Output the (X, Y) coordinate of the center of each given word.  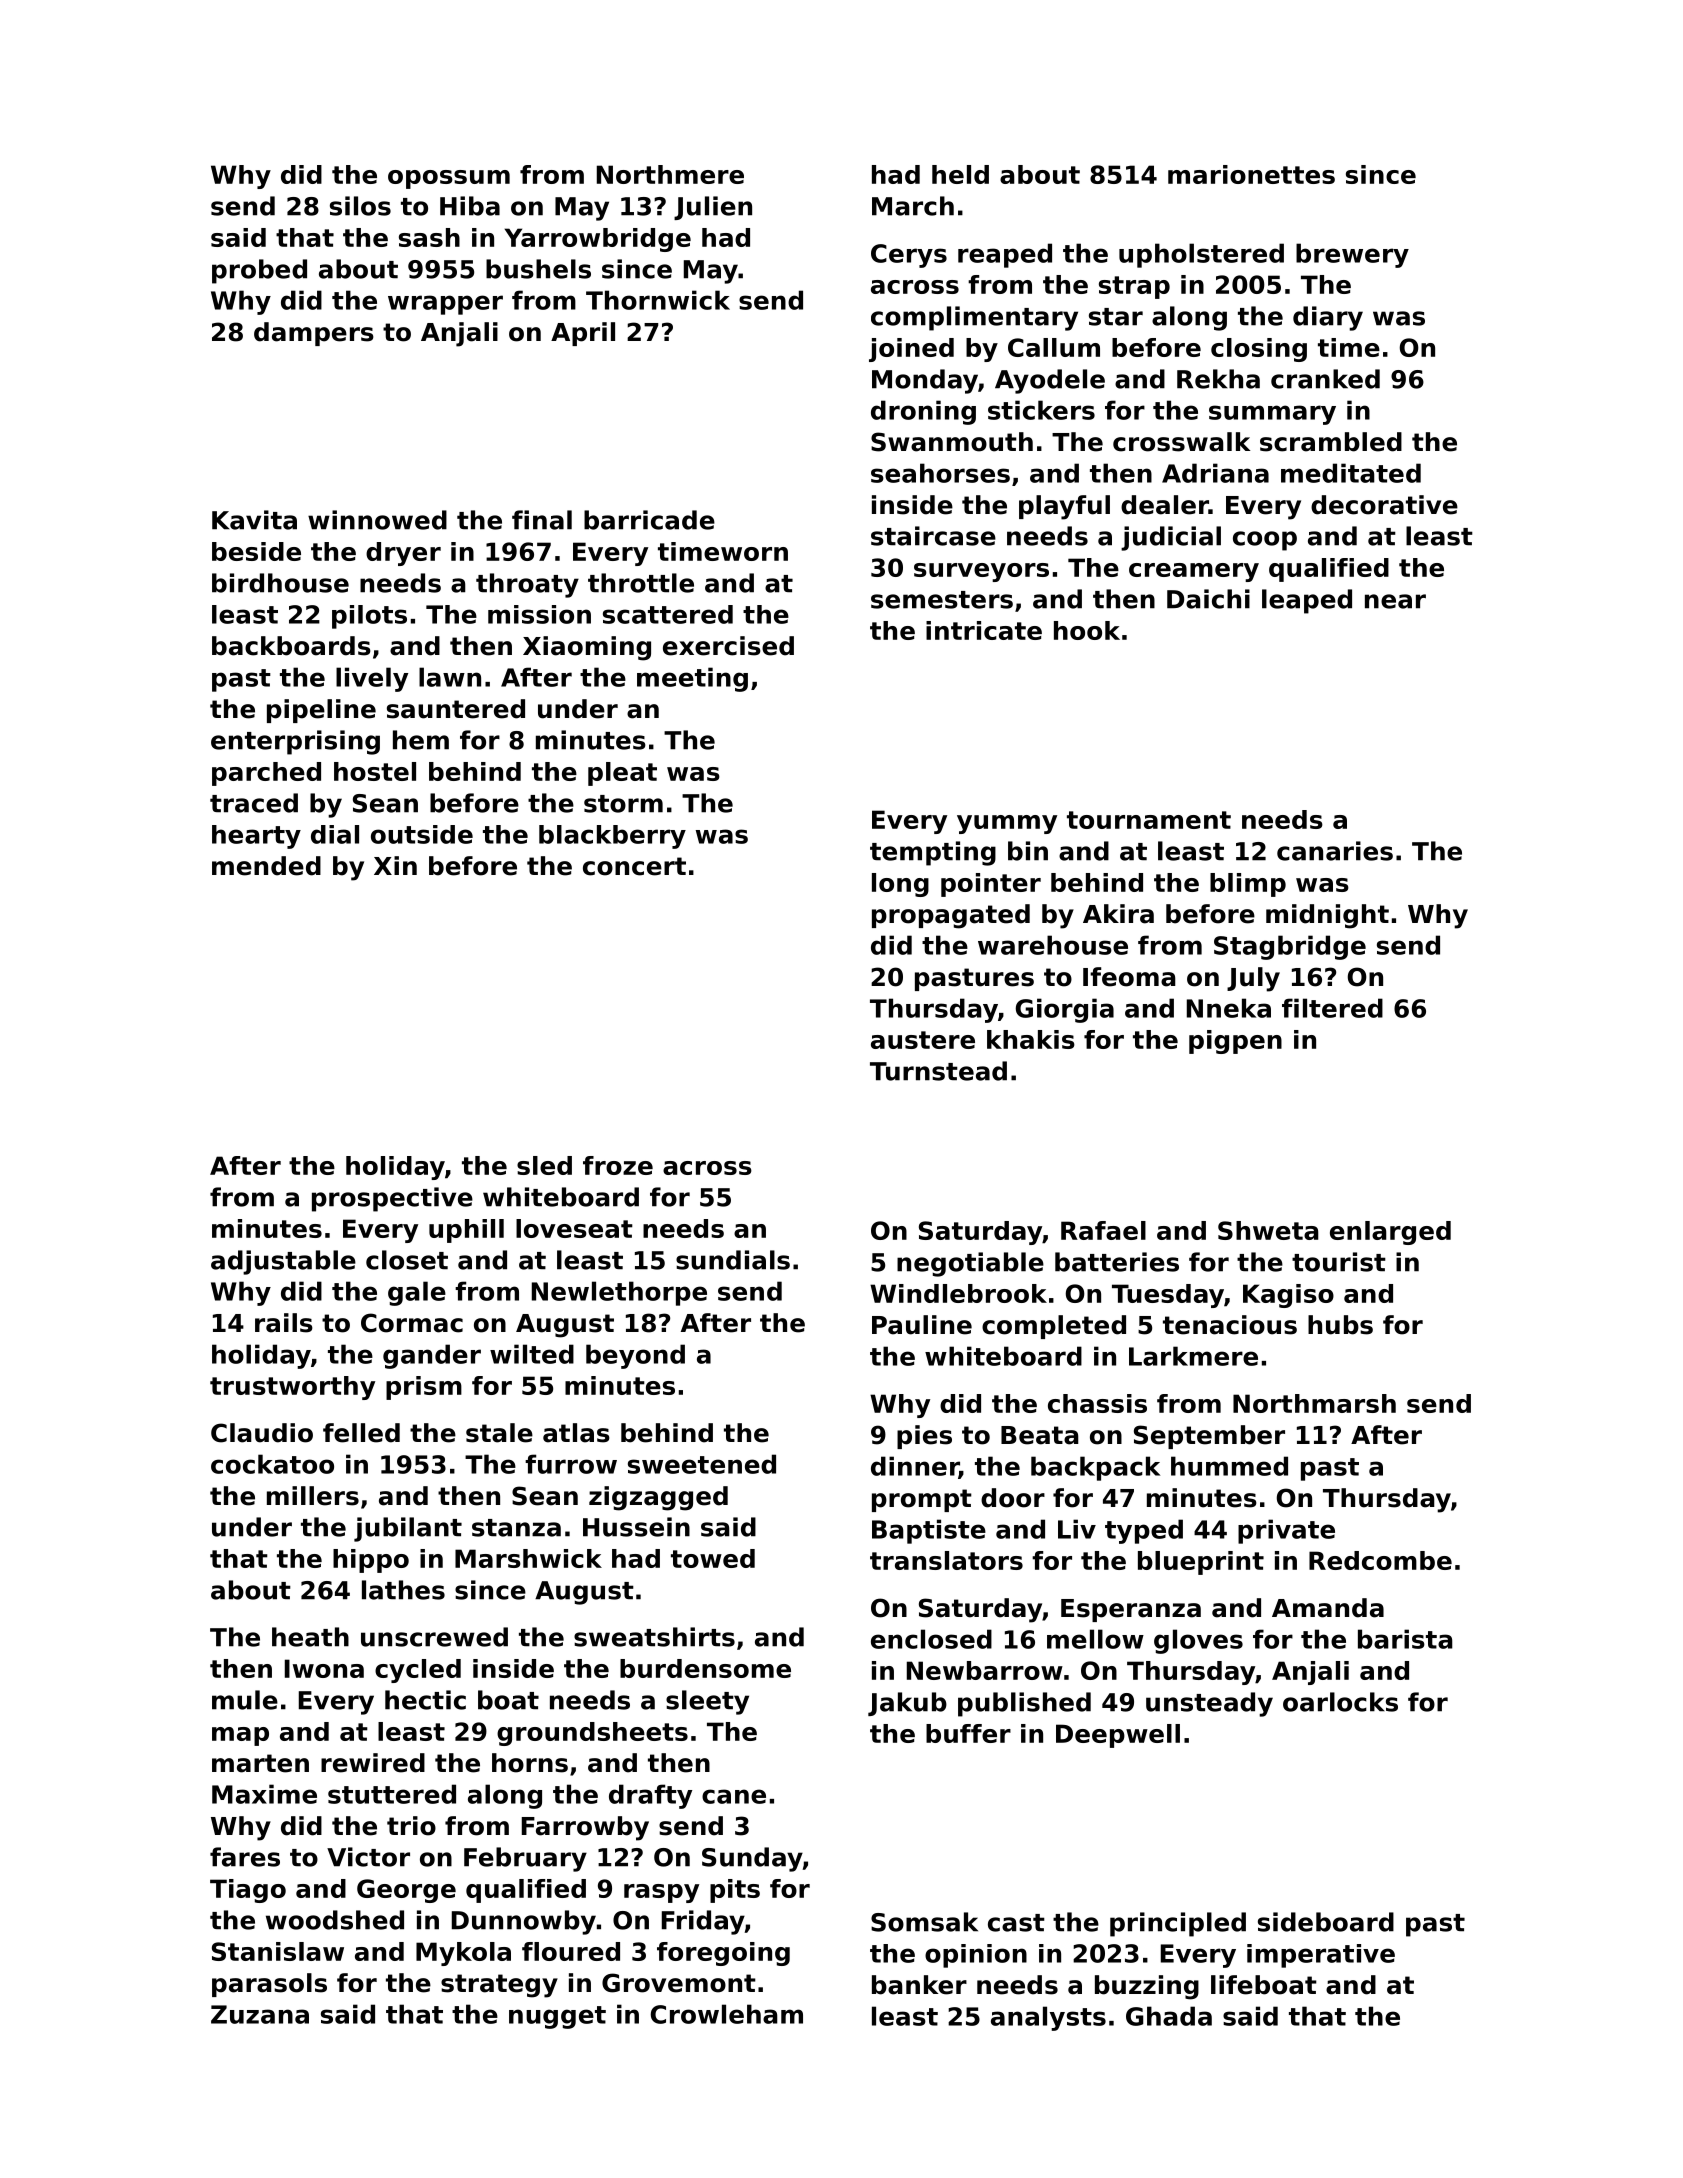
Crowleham (727, 2014)
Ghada (1169, 2016)
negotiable (970, 1264)
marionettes (1251, 174)
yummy (1007, 824)
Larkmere (1193, 1356)
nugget (557, 2017)
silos (360, 206)
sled (544, 1165)
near (1395, 601)
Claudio (262, 1433)
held (960, 174)
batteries (1117, 1262)
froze (618, 1165)
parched (266, 774)
